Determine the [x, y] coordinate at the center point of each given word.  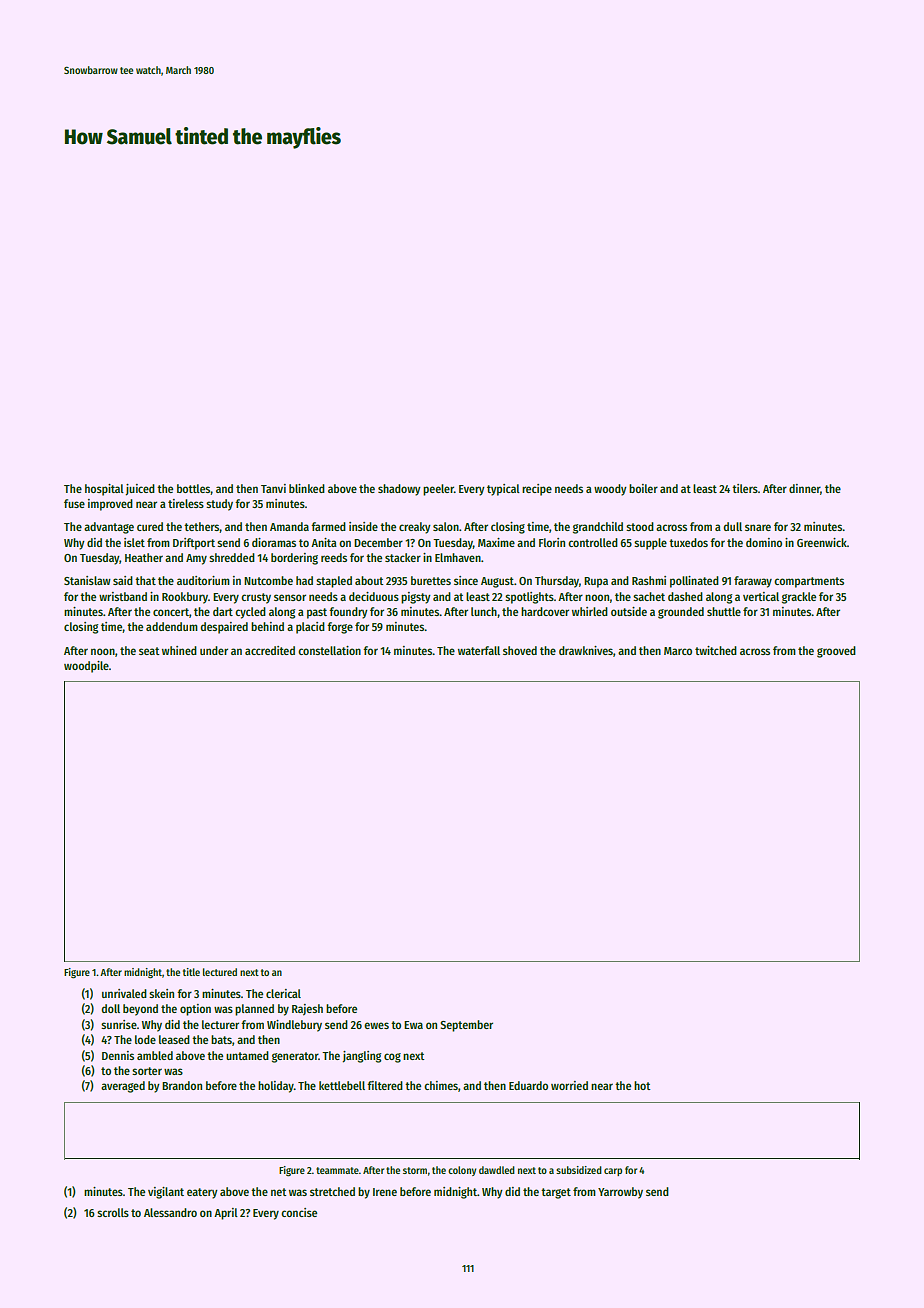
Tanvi [273, 488]
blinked [307, 488]
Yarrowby [620, 1193]
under [214, 650]
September [466, 1026]
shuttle [724, 611]
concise [299, 1212]
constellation [329, 650]
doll [110, 1008]
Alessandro [170, 1212]
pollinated [694, 582]
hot [642, 1085]
